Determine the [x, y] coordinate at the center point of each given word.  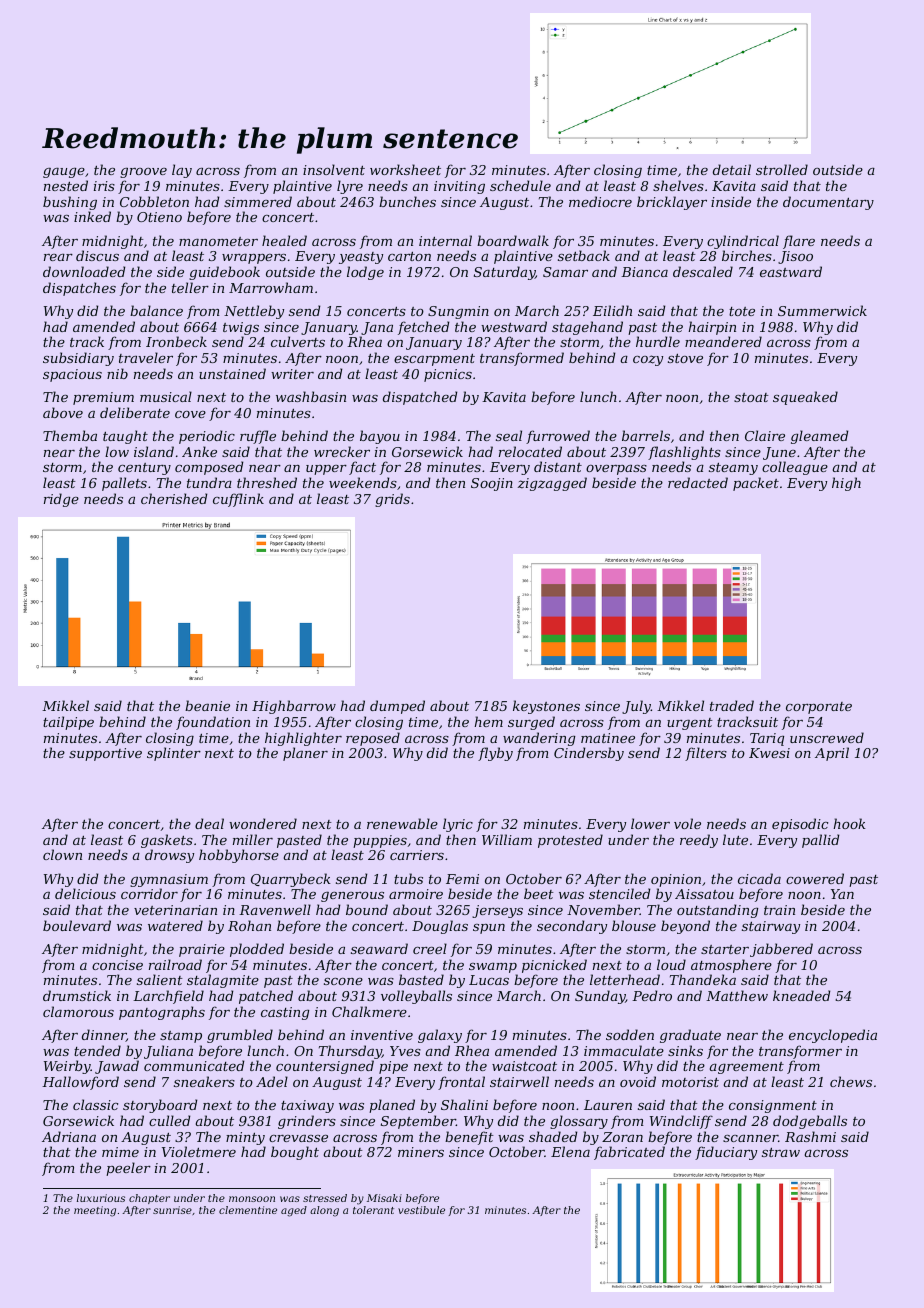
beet [539, 893]
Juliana [168, 1052]
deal [209, 823]
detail [732, 169]
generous [352, 897]
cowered [815, 878]
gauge [64, 173]
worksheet [405, 169]
